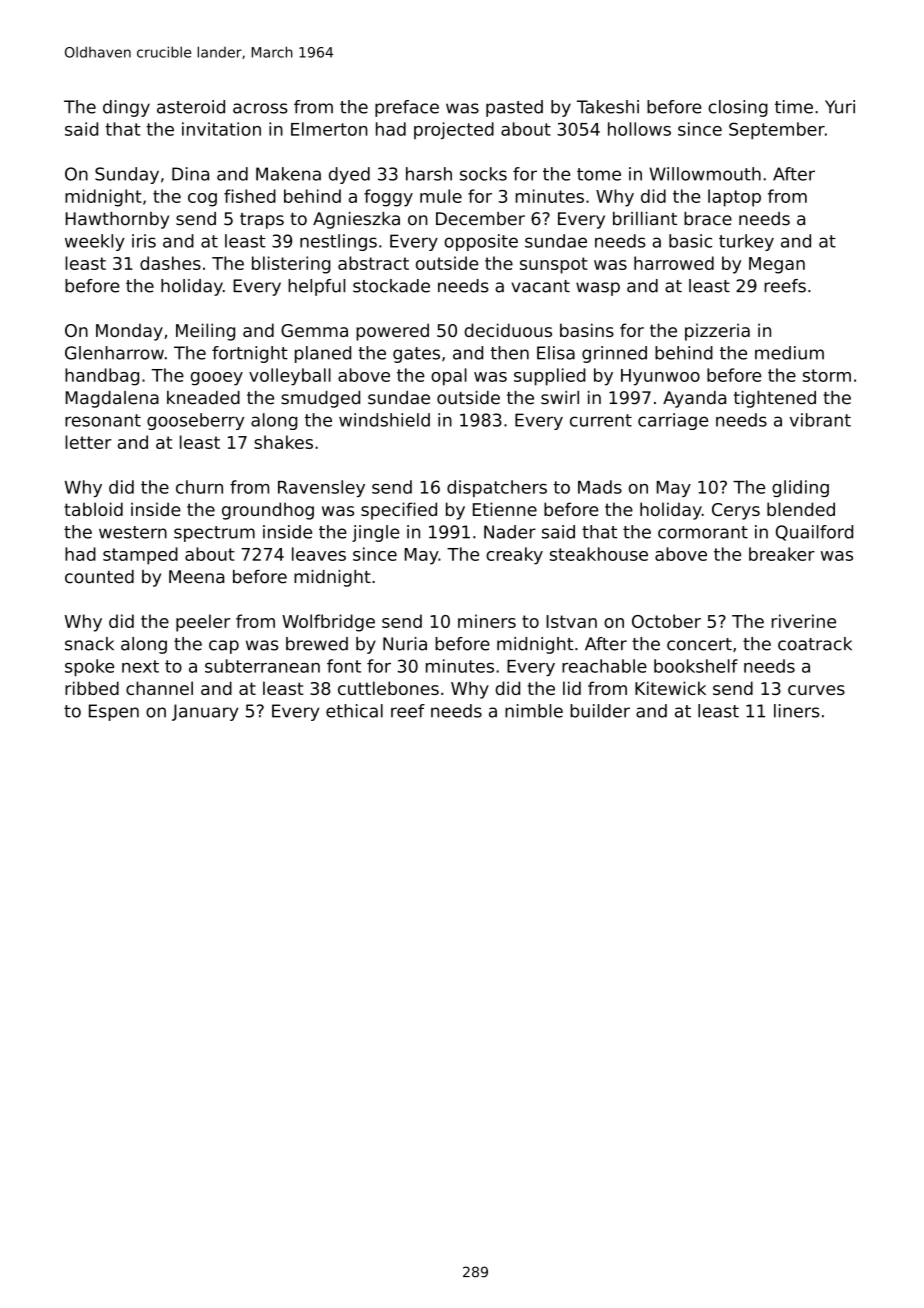 The width and height of the screenshot is (924, 1308). What do you see at coordinates (804, 621) in the screenshot?
I see `riverine` at bounding box center [804, 621].
